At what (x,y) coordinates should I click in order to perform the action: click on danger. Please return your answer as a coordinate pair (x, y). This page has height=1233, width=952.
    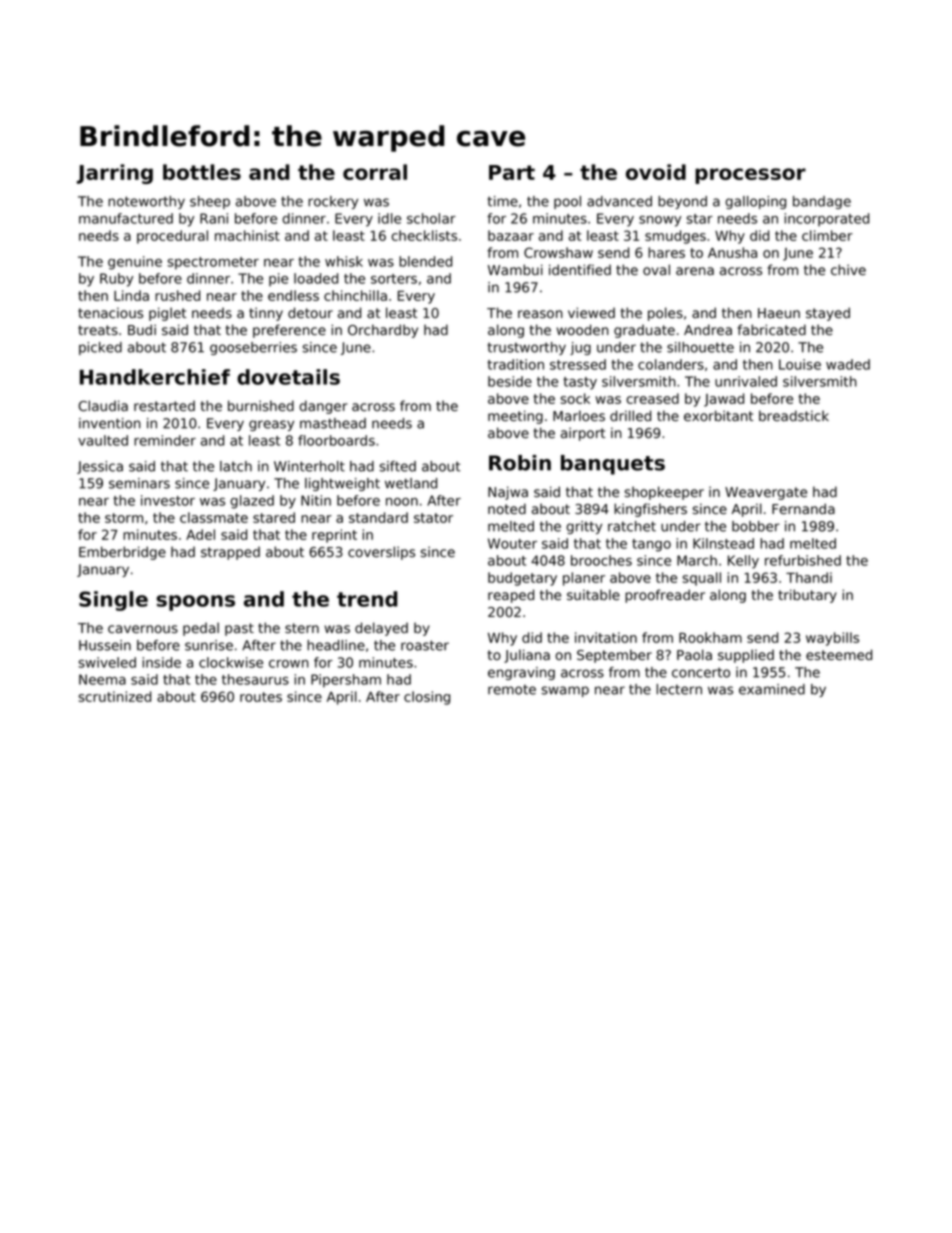
    Looking at the image, I should click on (323, 407).
